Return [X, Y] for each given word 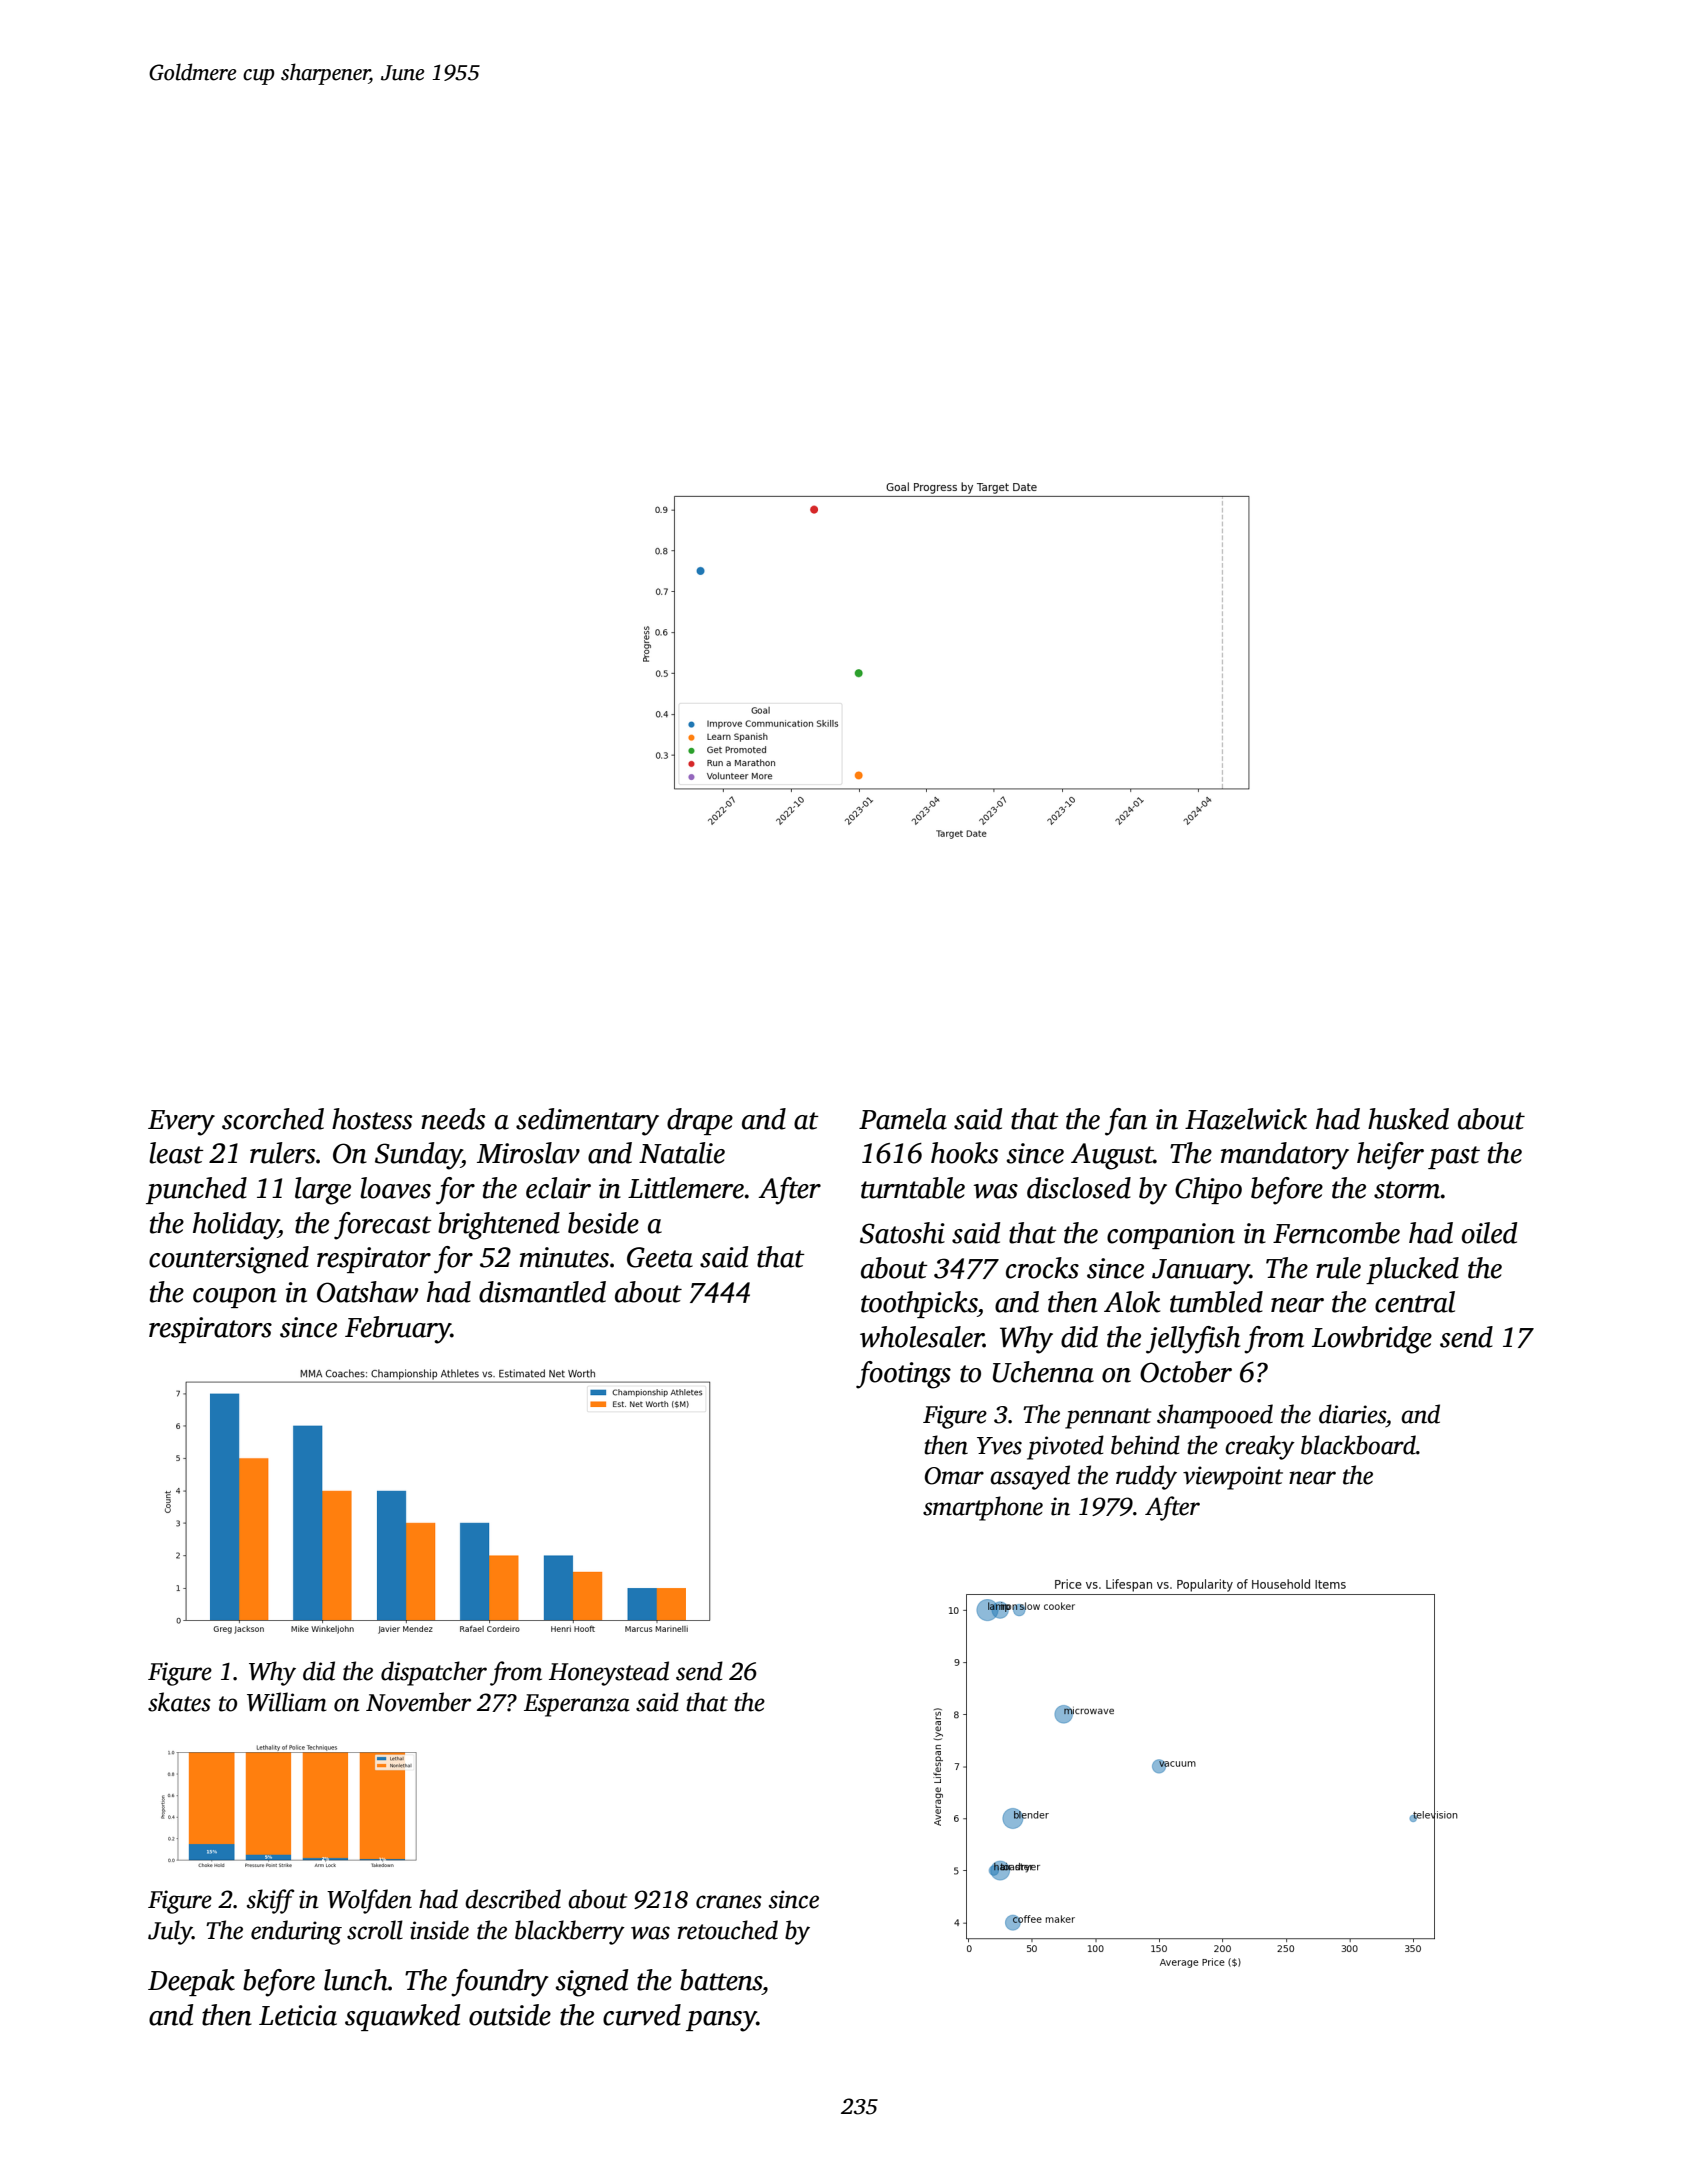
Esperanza [577, 1705]
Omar [954, 1476]
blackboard [1358, 1445]
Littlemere [686, 1188]
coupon [235, 1298]
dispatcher [434, 1673]
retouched [728, 1930]
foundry [500, 1983]
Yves [999, 1446]
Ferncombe [1336, 1233]
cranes [729, 1902]
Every [181, 1123]
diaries [1352, 1414]
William [287, 1702]
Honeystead [609, 1673]
